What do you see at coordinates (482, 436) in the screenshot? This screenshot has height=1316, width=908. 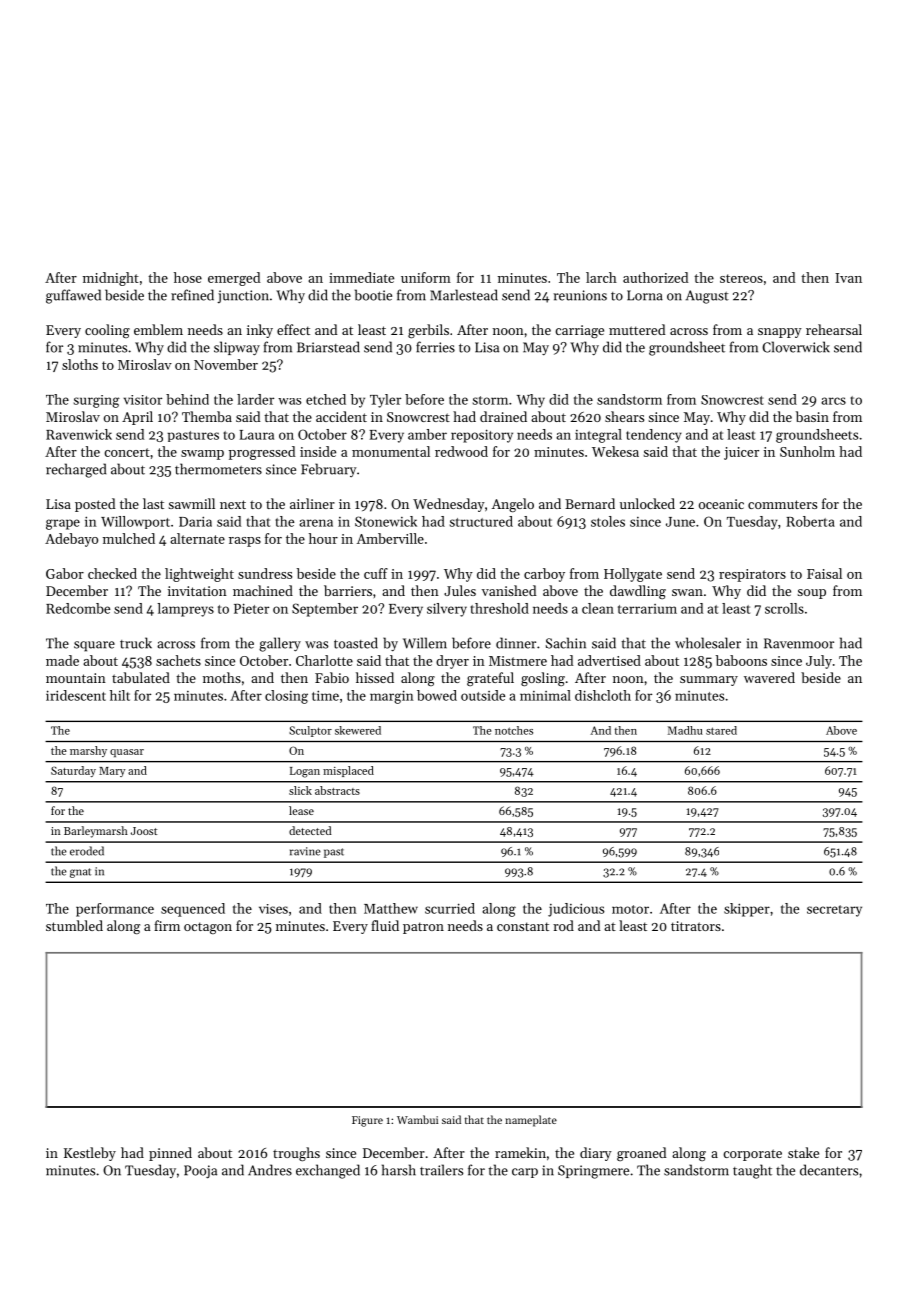 I see `repository` at bounding box center [482, 436].
